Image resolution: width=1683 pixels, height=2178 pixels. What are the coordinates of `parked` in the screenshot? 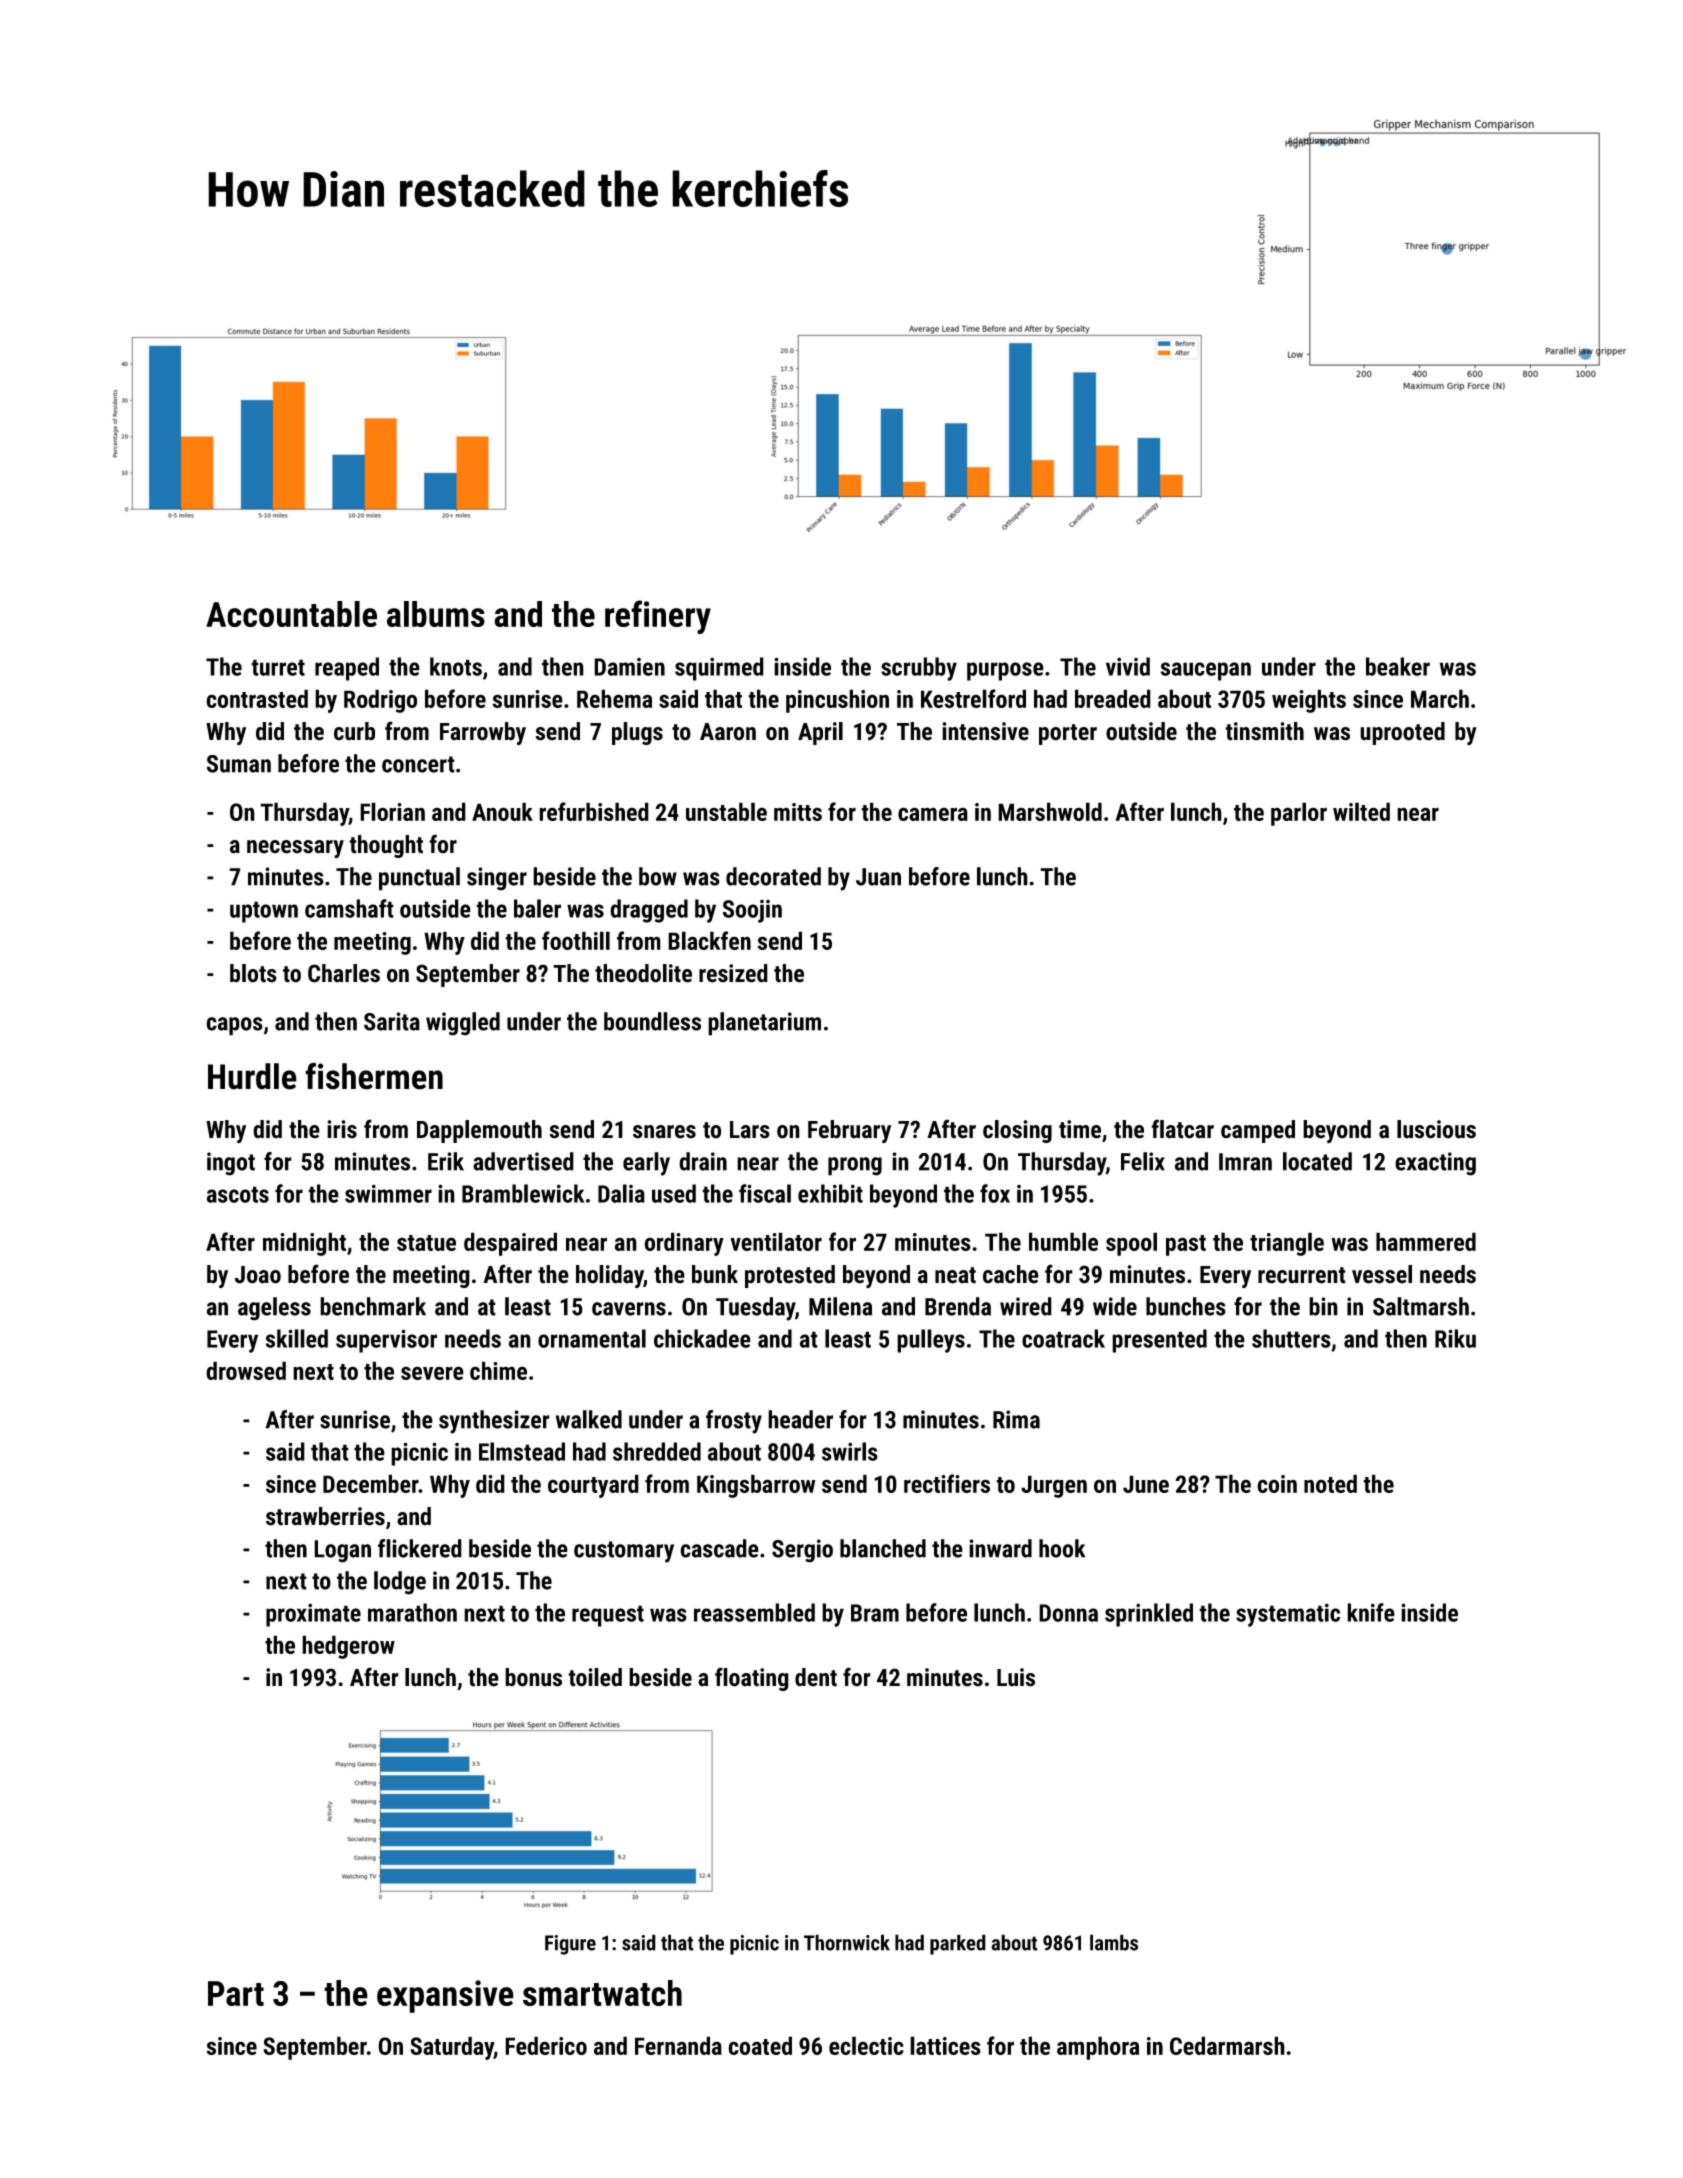 It's located at (958, 1944).
